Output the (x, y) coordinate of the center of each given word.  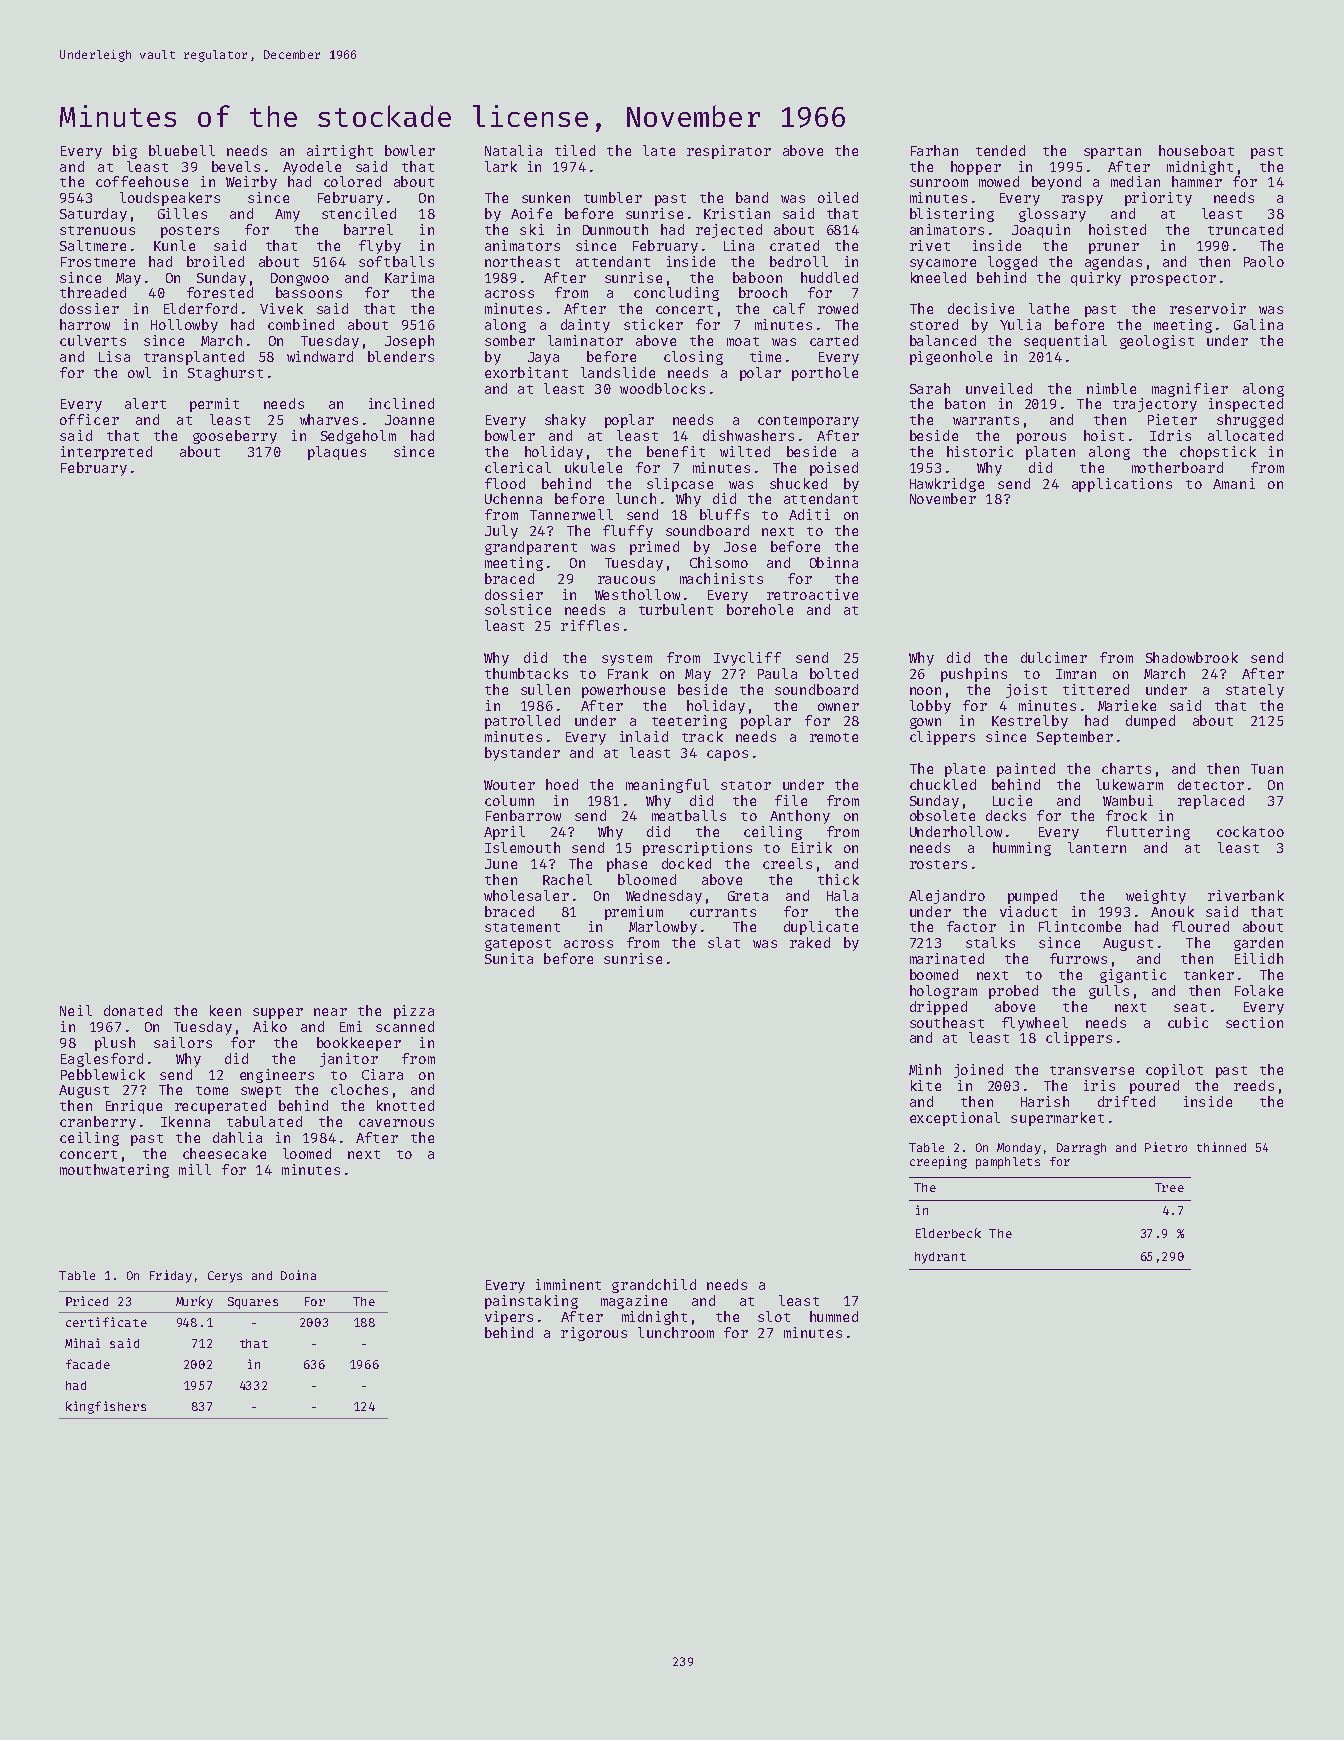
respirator (729, 152)
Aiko (270, 1026)
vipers (509, 1318)
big (125, 152)
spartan (1112, 153)
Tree (1169, 1187)
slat (724, 942)
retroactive (812, 594)
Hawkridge (947, 485)
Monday (1019, 1149)
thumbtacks (526, 673)
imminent (568, 1284)
